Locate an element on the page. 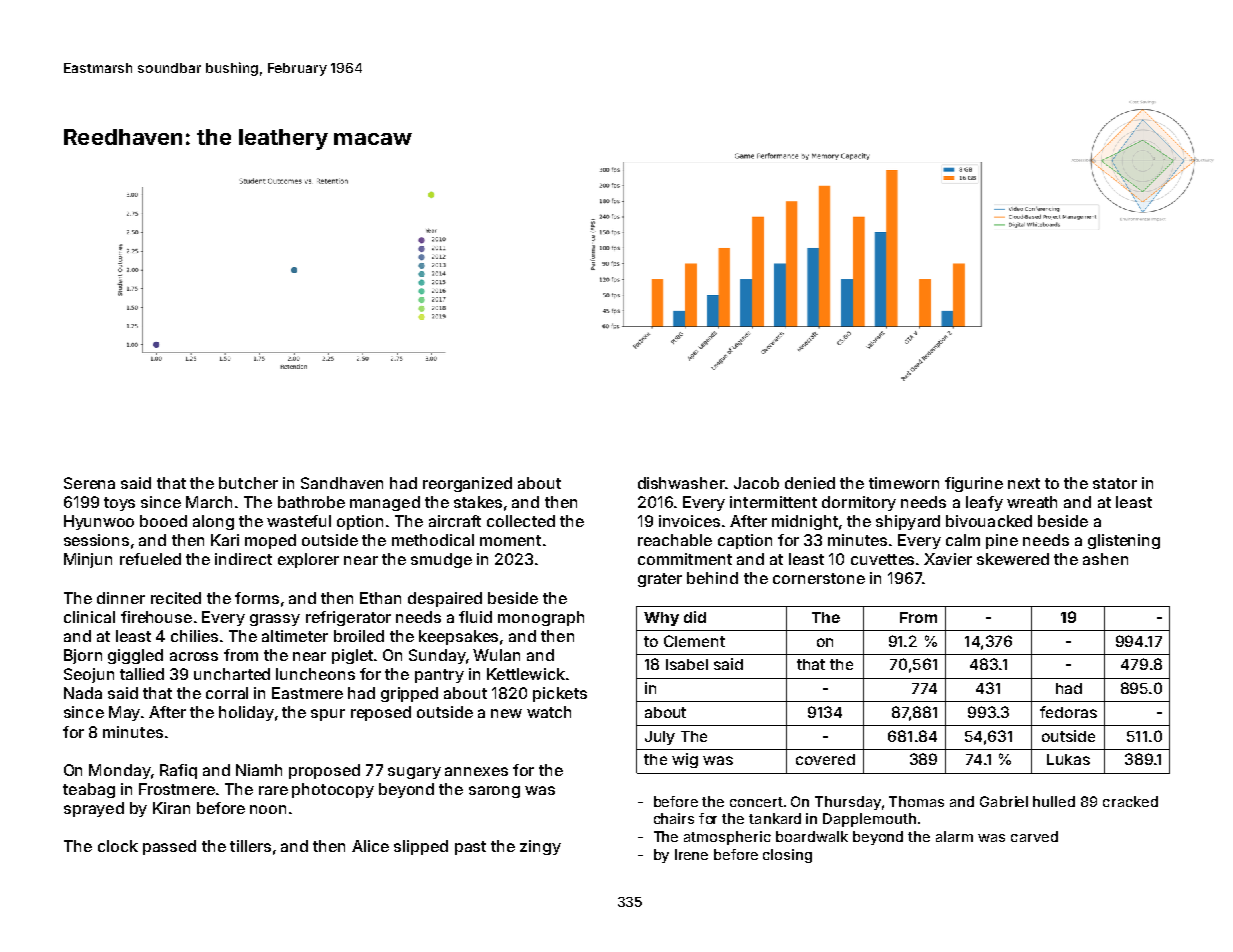  Lukas is located at coordinates (1068, 759).
